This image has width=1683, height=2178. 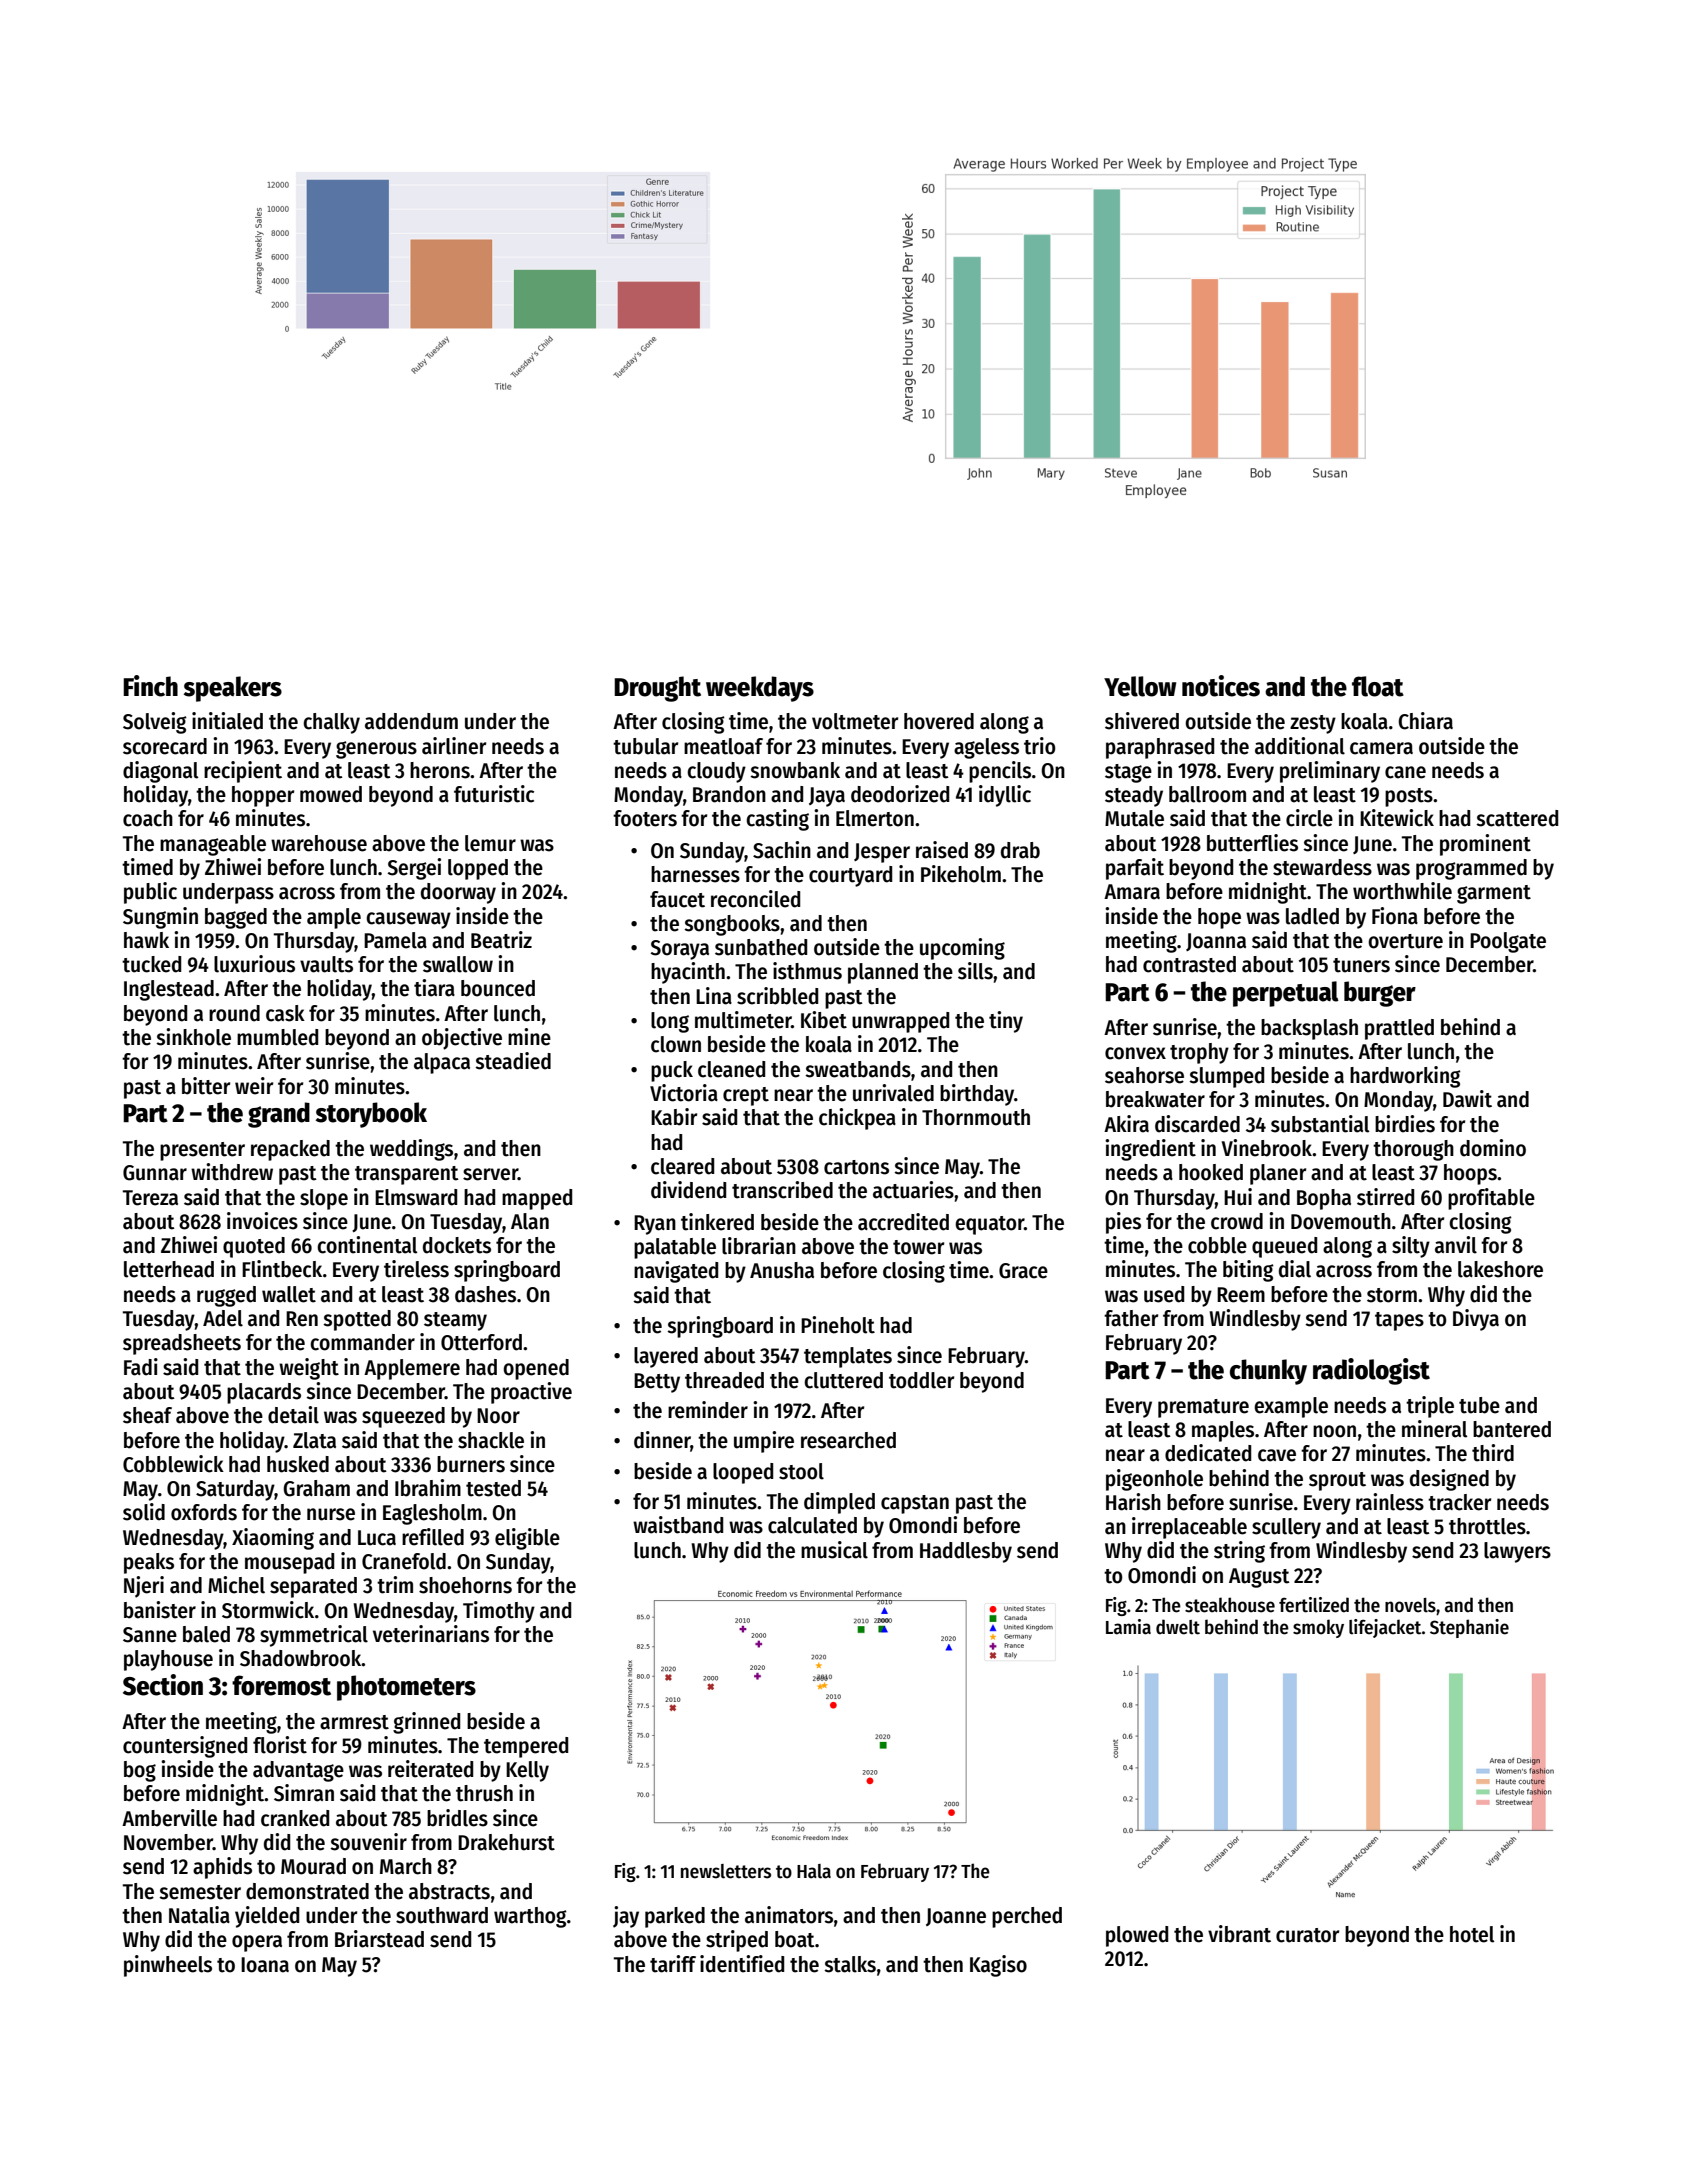 I want to click on cleaned, so click(x=731, y=1069).
